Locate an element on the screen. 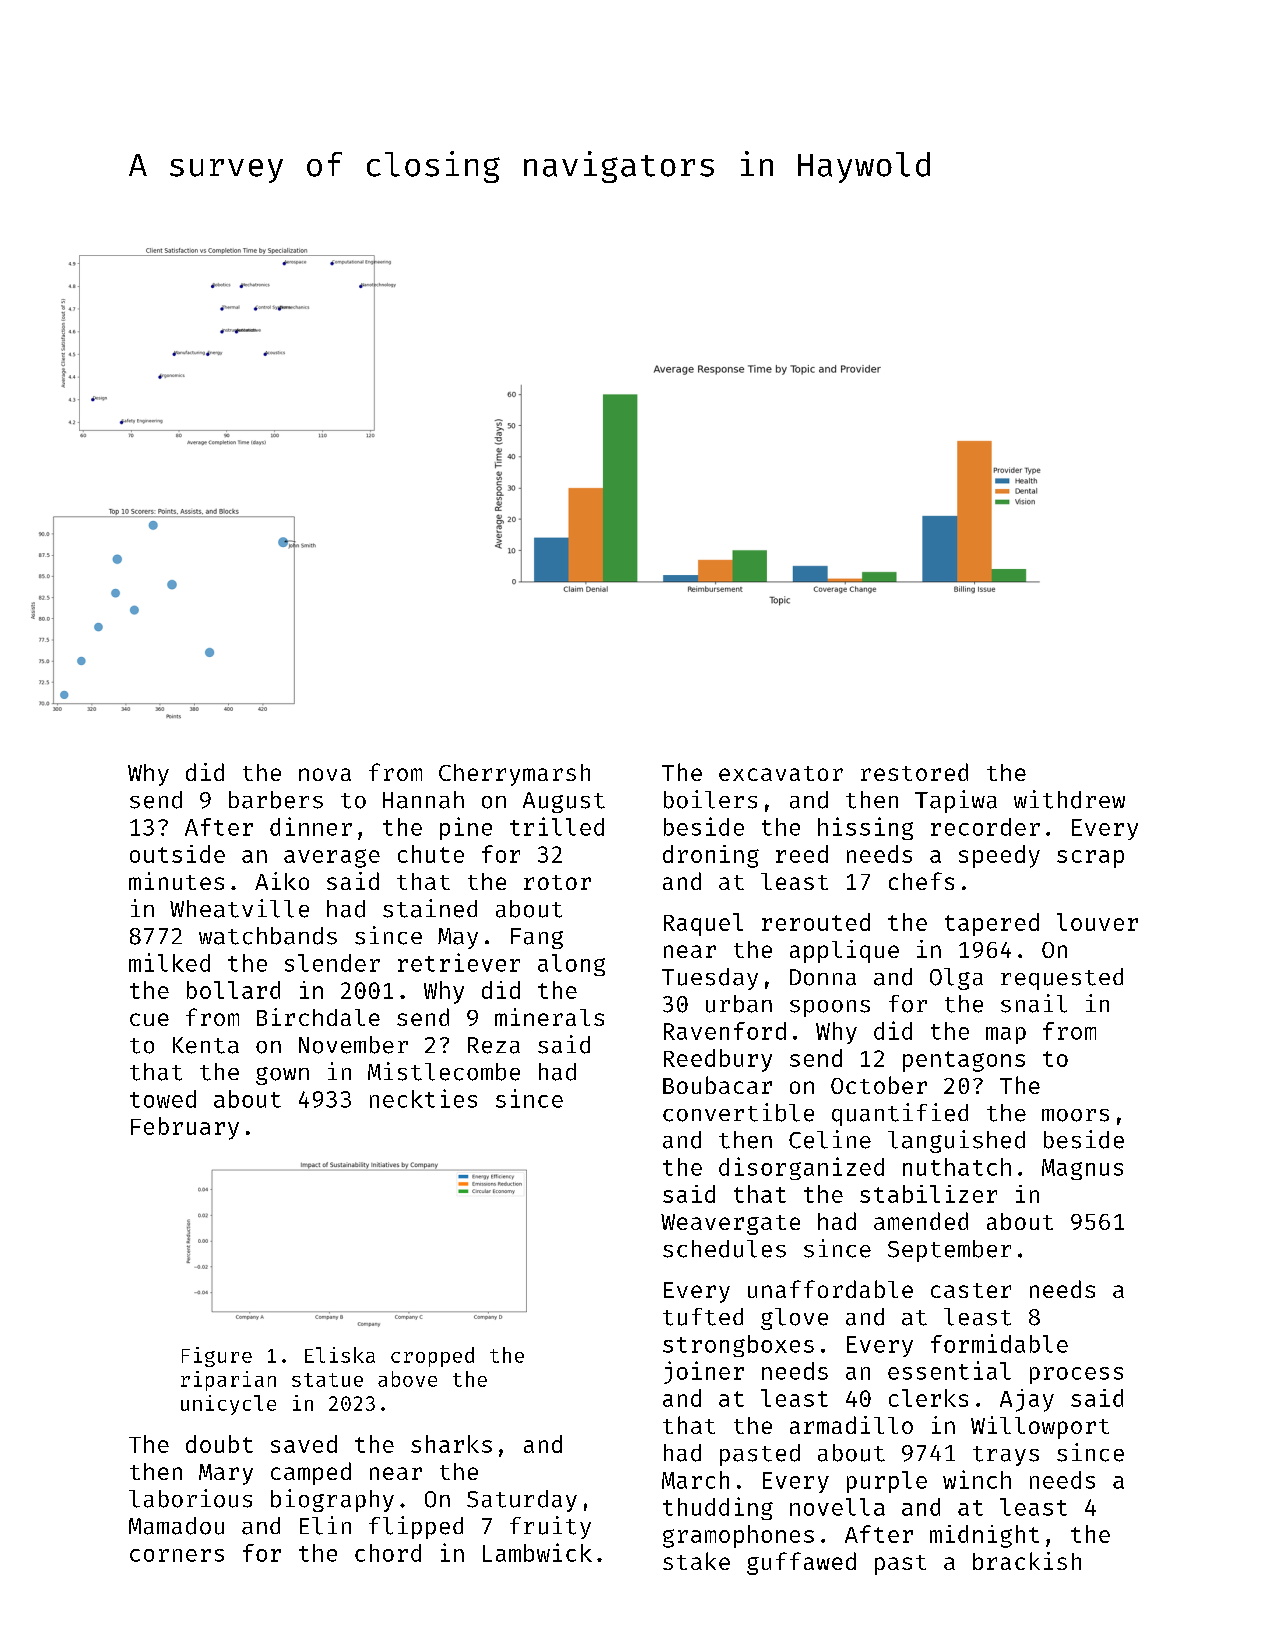 The image size is (1276, 1651). neckties is located at coordinates (423, 1098).
